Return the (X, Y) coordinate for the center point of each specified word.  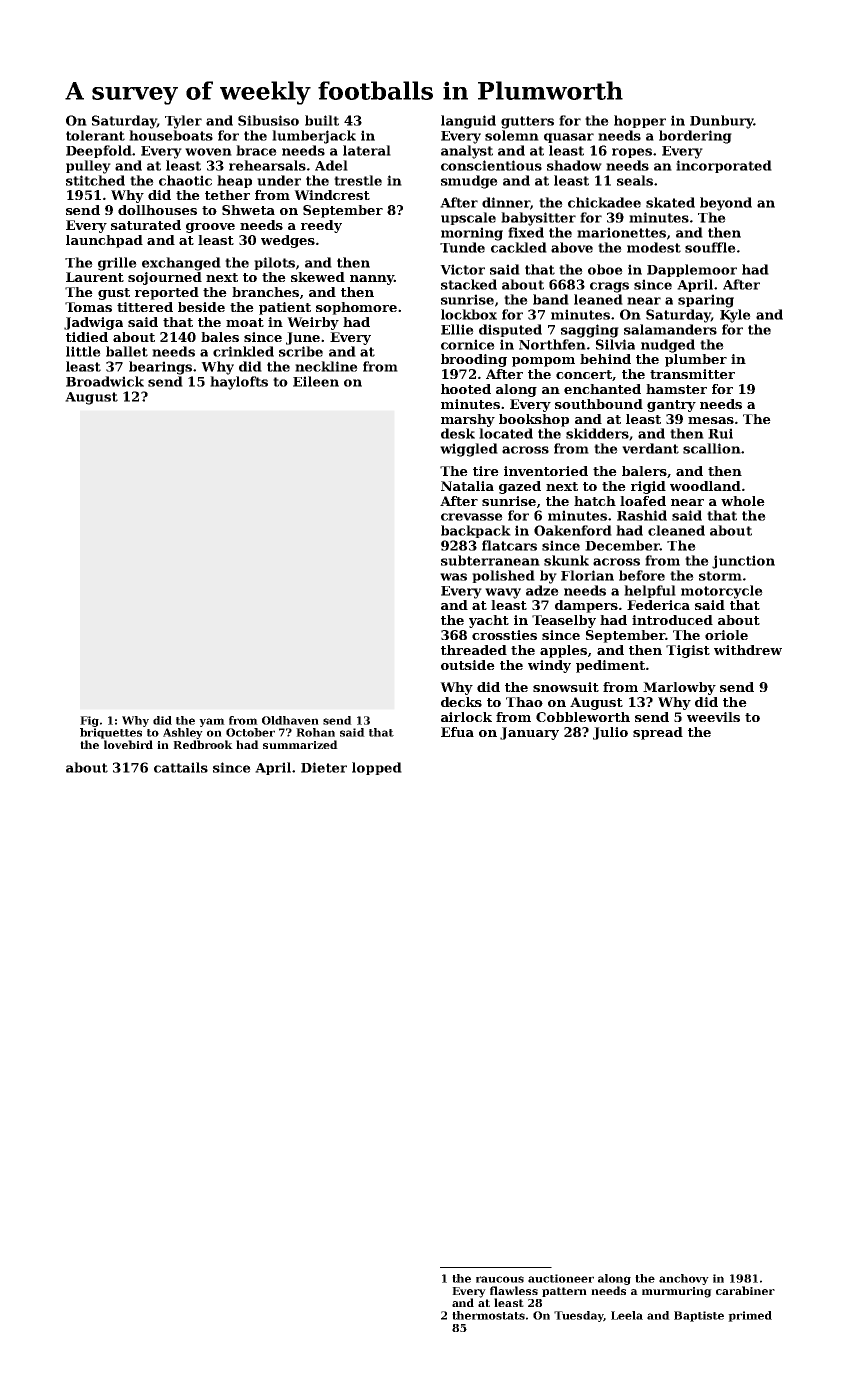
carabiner (745, 1290)
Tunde (462, 247)
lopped (377, 768)
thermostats (488, 1315)
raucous (500, 1279)
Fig (89, 721)
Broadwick (105, 381)
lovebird (128, 744)
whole (743, 501)
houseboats (171, 135)
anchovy (684, 1279)
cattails (181, 767)
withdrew (748, 650)
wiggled (469, 450)
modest (654, 247)
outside (468, 665)
